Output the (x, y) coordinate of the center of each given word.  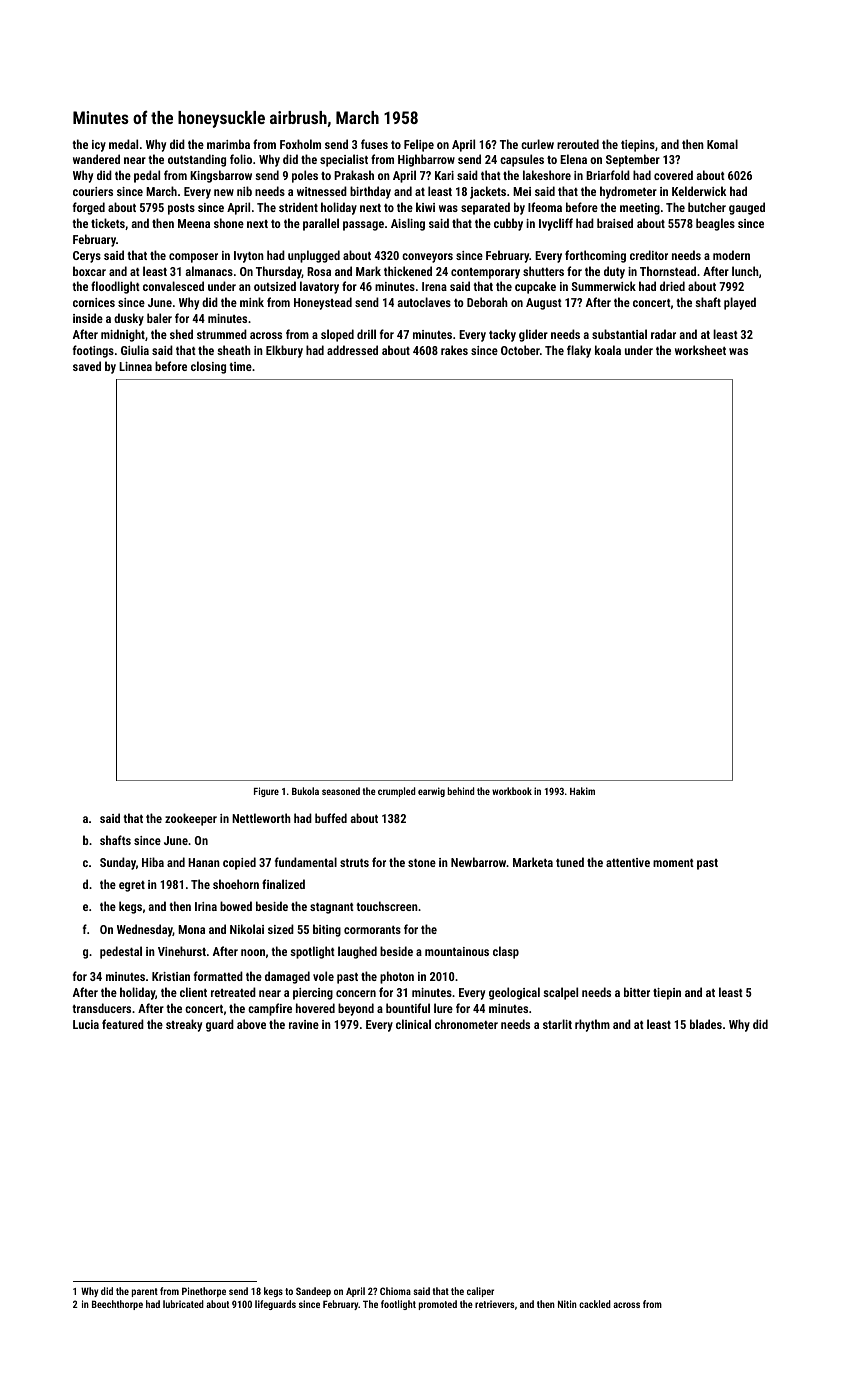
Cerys (87, 257)
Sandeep (313, 1292)
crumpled (396, 792)
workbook (512, 791)
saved (87, 366)
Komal (722, 144)
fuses (374, 144)
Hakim (582, 791)
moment (673, 863)
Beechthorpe (117, 1305)
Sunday (118, 863)
